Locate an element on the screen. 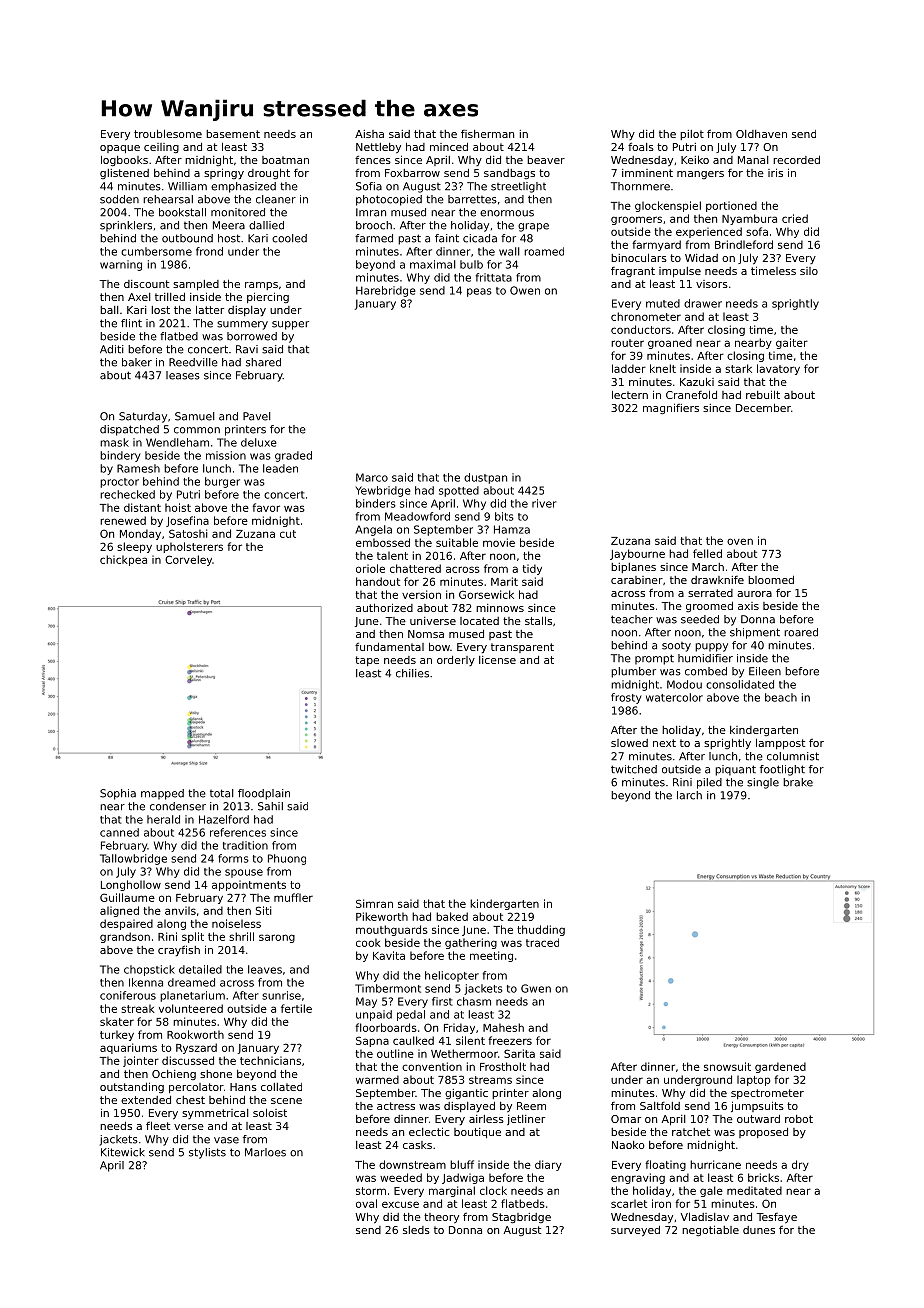 This screenshot has width=924, height=1308. silo is located at coordinates (809, 271).
